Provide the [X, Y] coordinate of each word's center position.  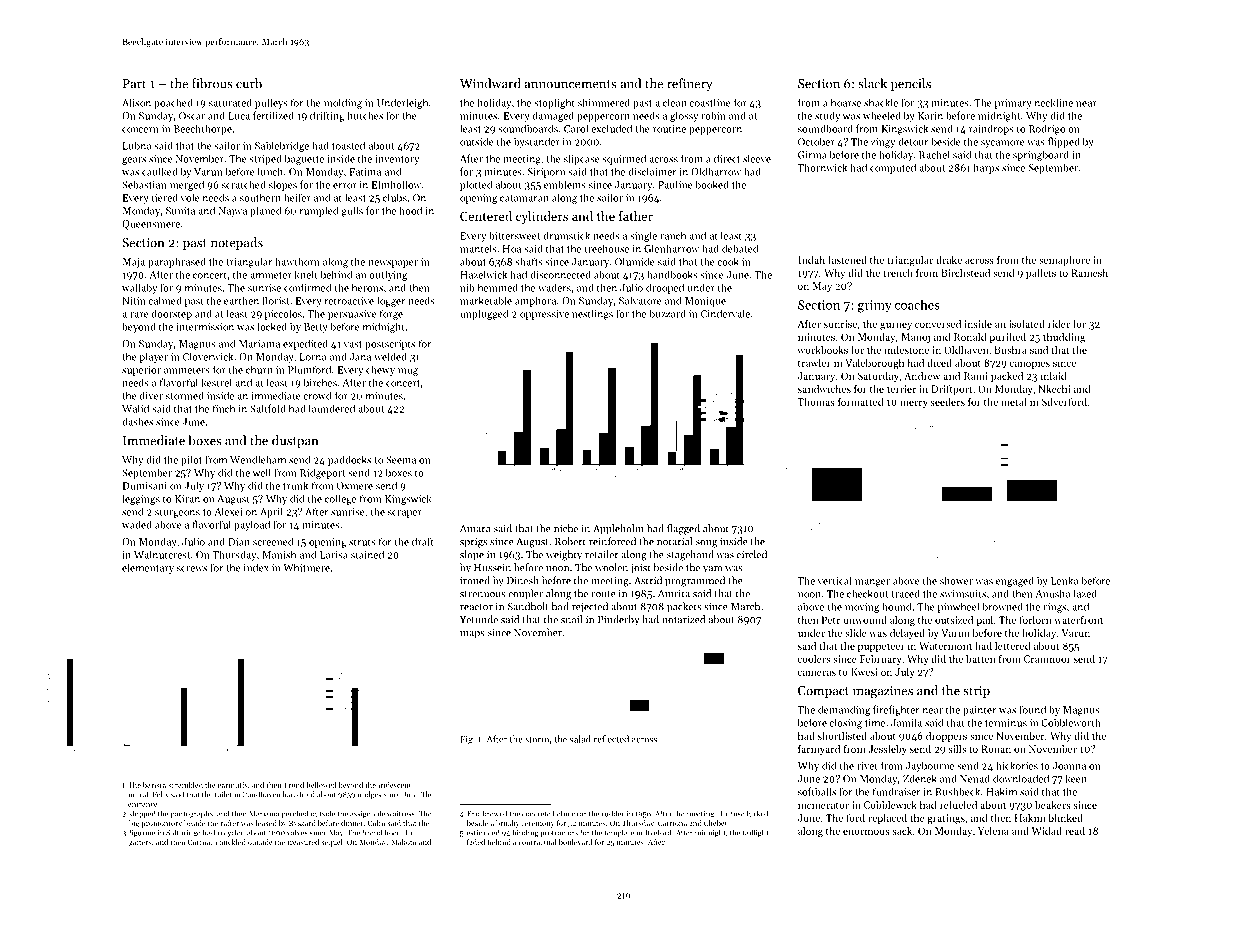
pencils [911, 84]
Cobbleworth [1071, 722]
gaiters [140, 843]
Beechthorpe [203, 130]
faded [476, 842]
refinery [690, 84]
